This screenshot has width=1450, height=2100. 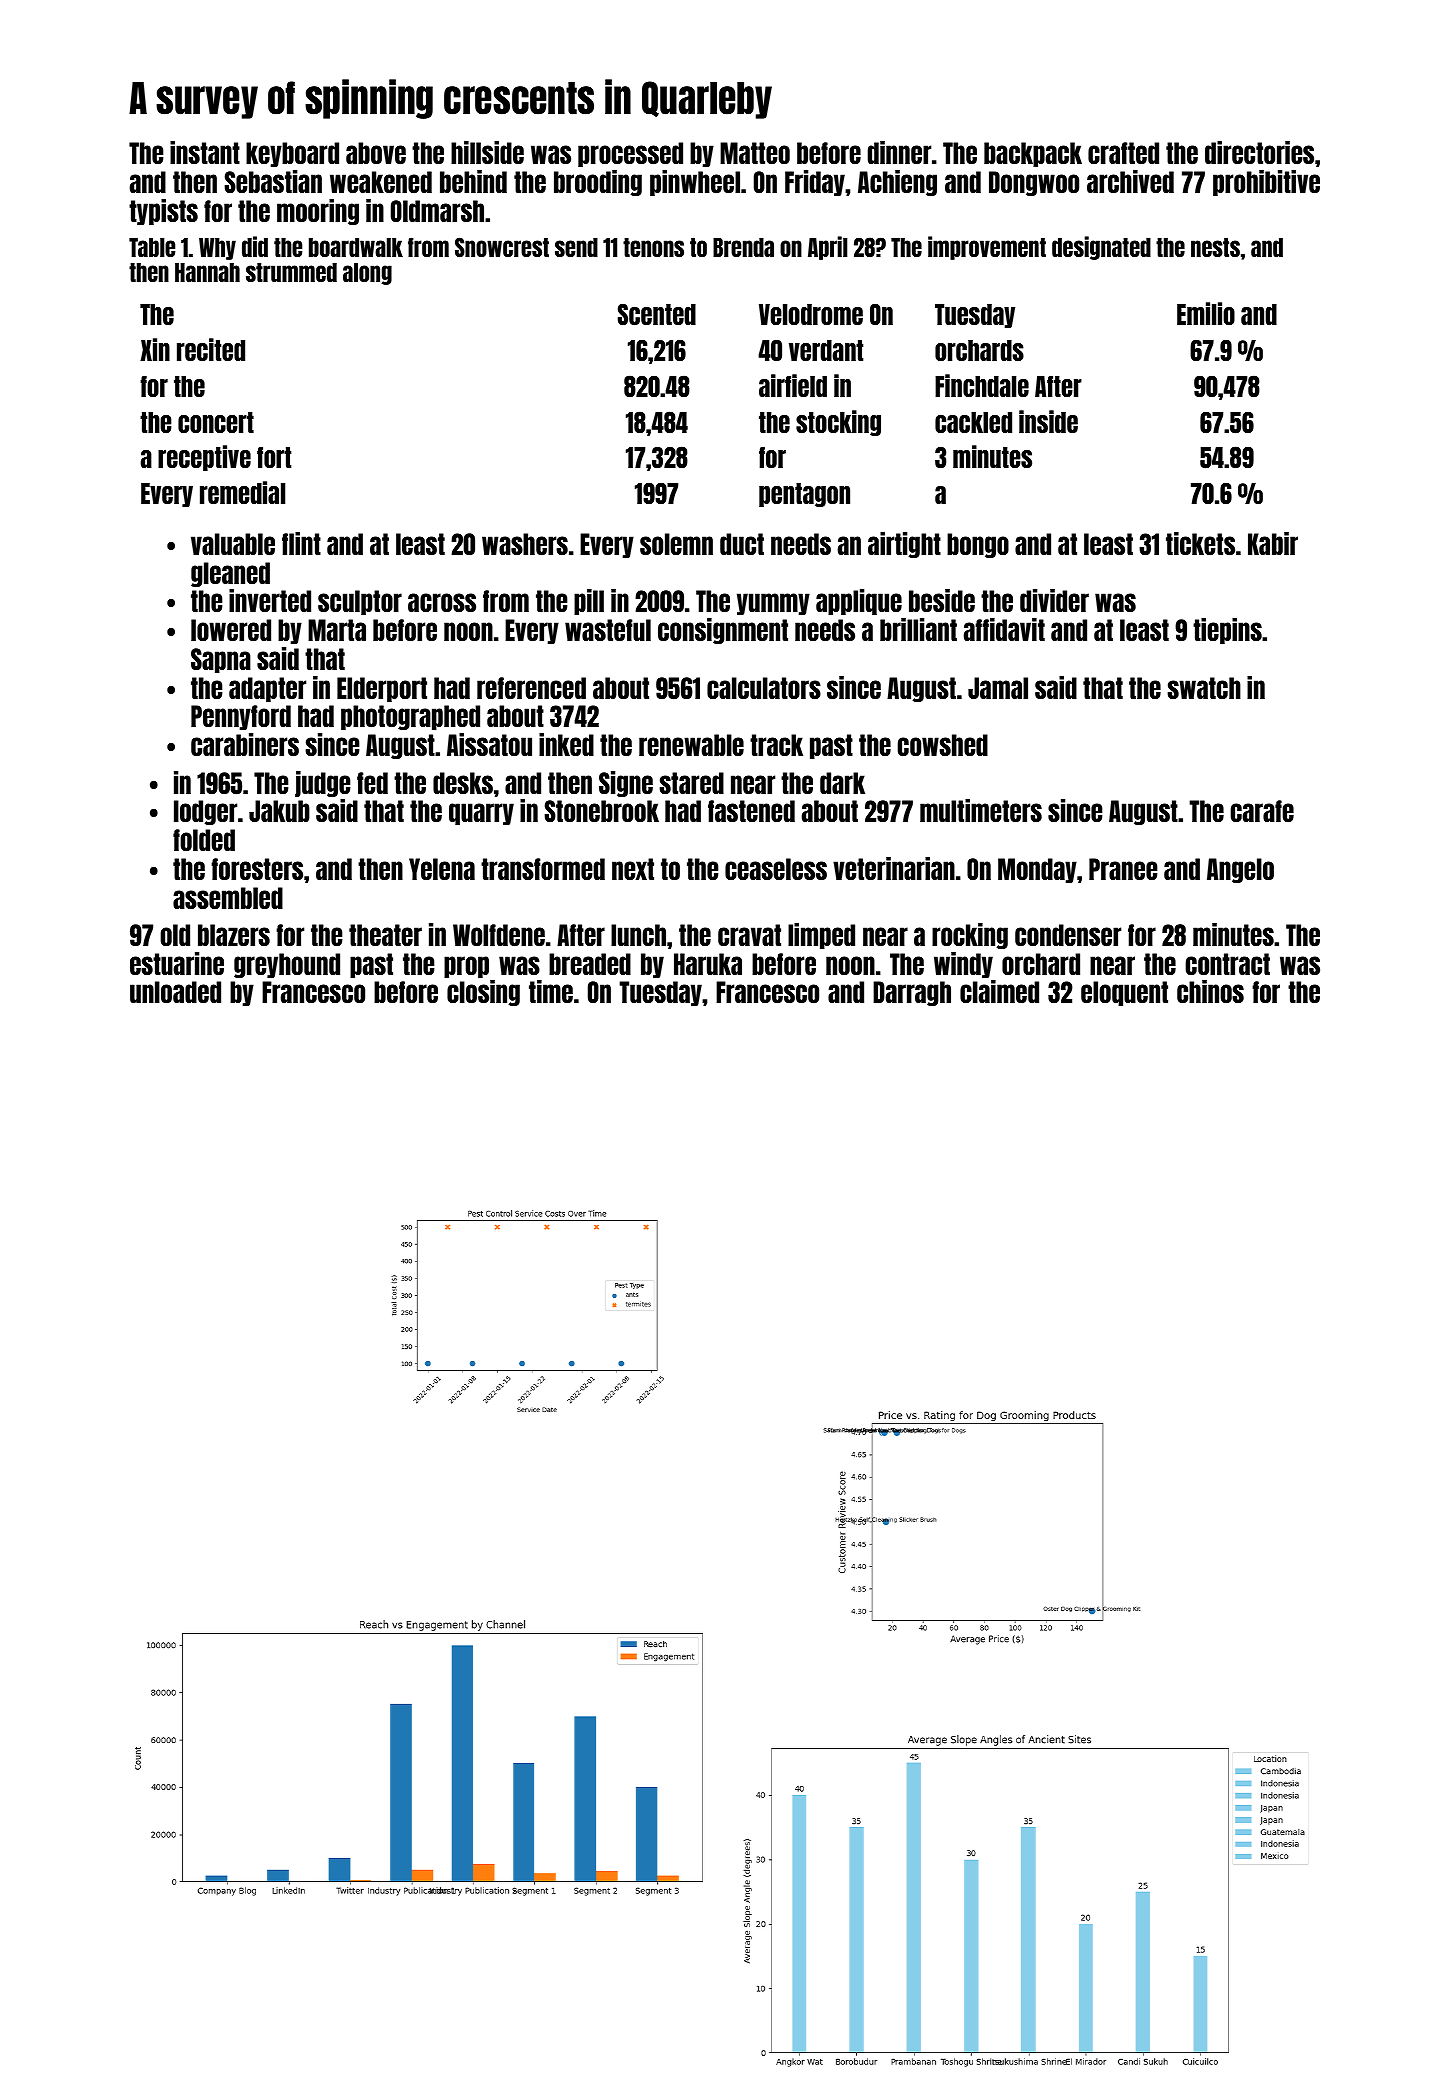 I want to click on Kabir, so click(x=1273, y=543).
